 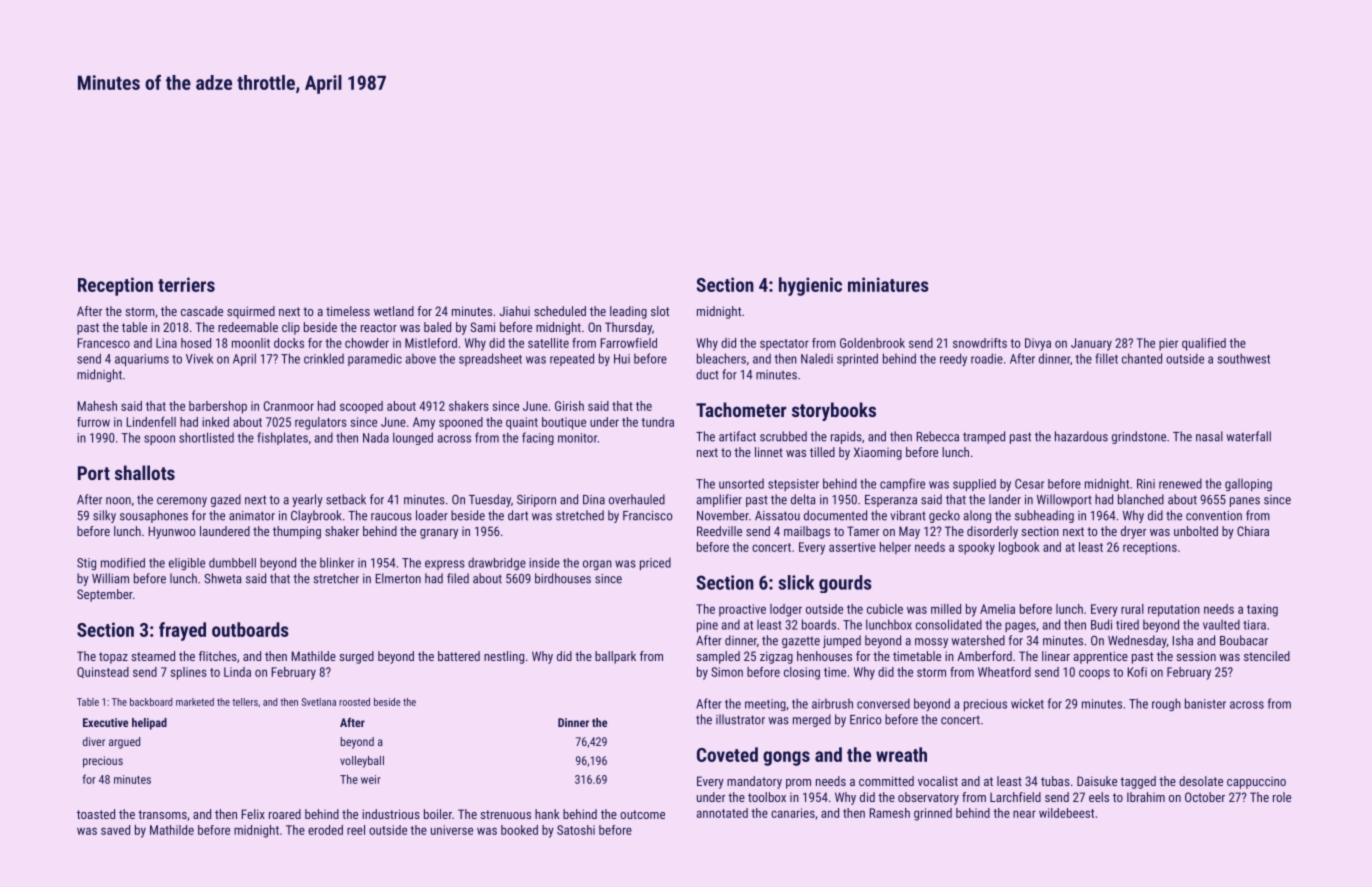 I want to click on Executive, so click(x=105, y=722).
